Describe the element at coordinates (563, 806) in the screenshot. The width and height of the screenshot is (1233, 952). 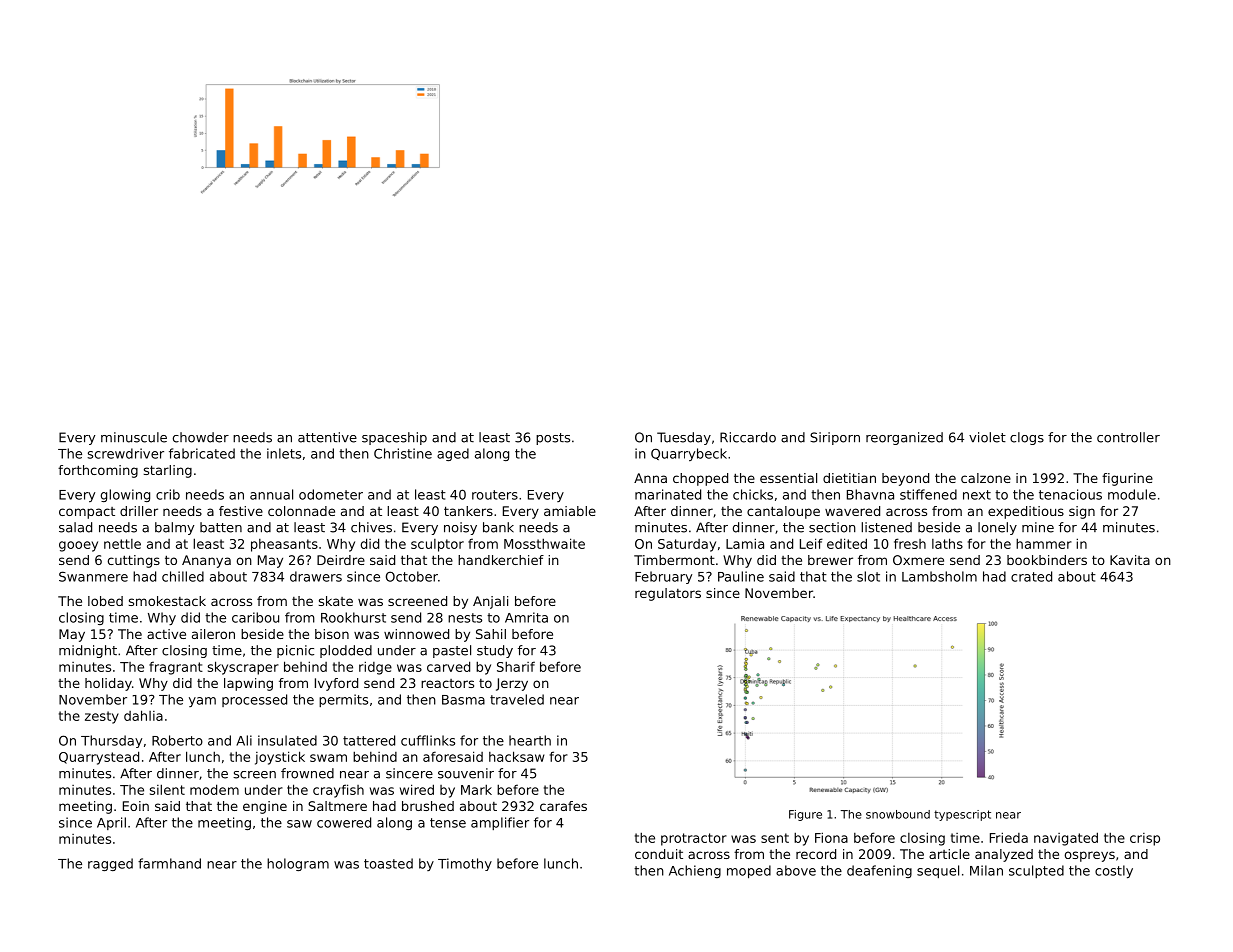
I see `carafes` at that location.
